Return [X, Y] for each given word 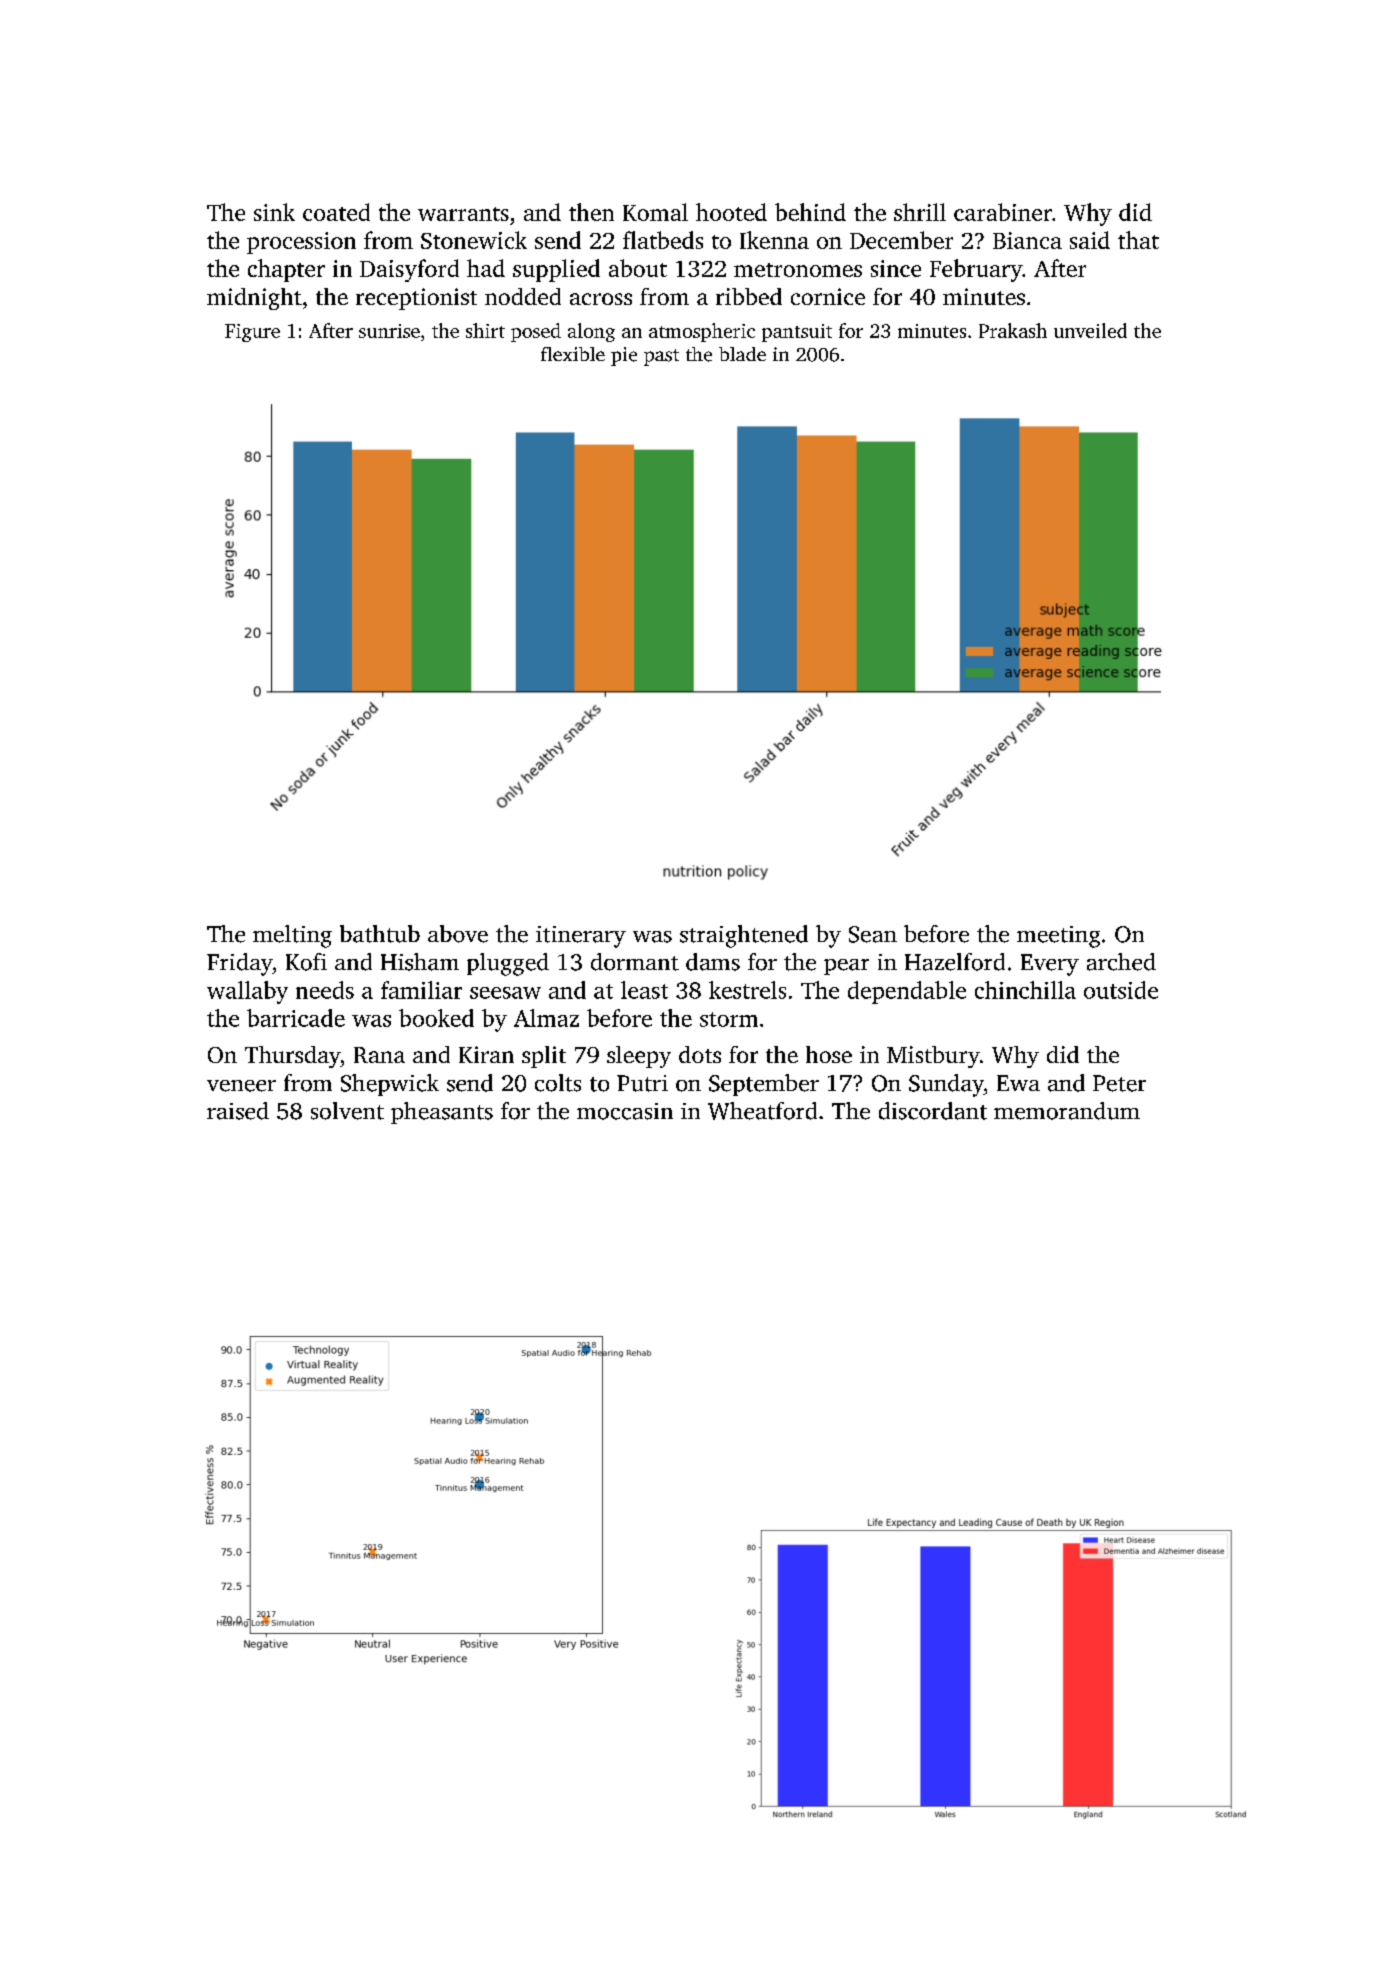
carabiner [1003, 212]
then [591, 212]
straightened [744, 936]
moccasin [625, 1111]
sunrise [389, 331]
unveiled [1090, 330]
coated [336, 212]
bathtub [380, 934]
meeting [1058, 937]
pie [624, 356]
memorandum [1067, 1111]
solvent [347, 1111]
